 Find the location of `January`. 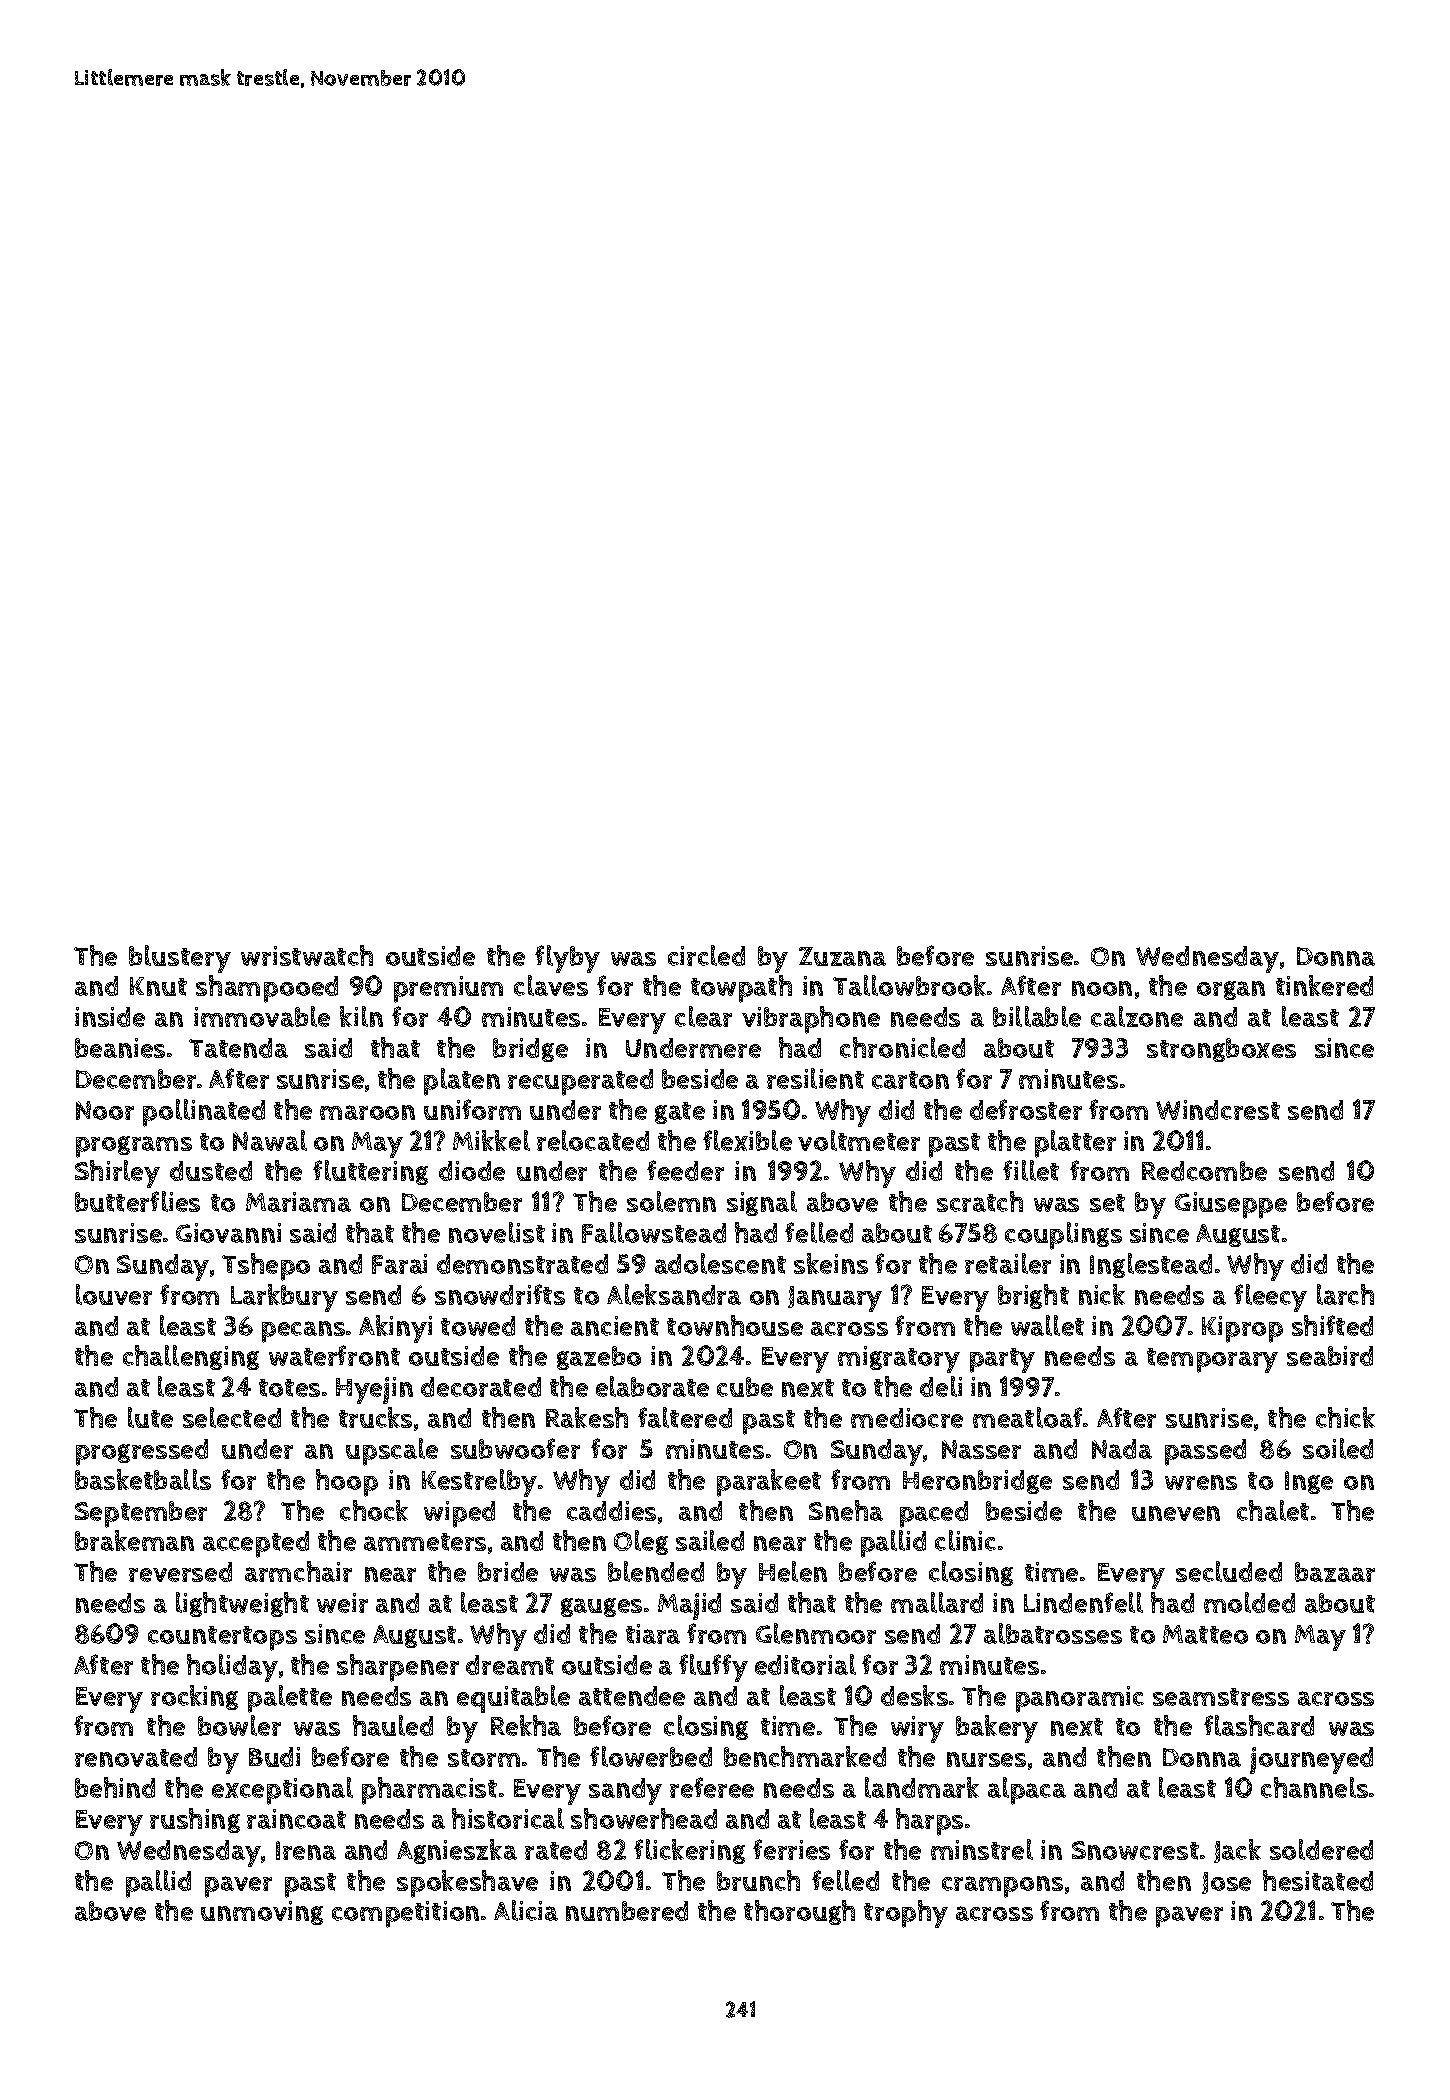

January is located at coordinates (835, 1299).
